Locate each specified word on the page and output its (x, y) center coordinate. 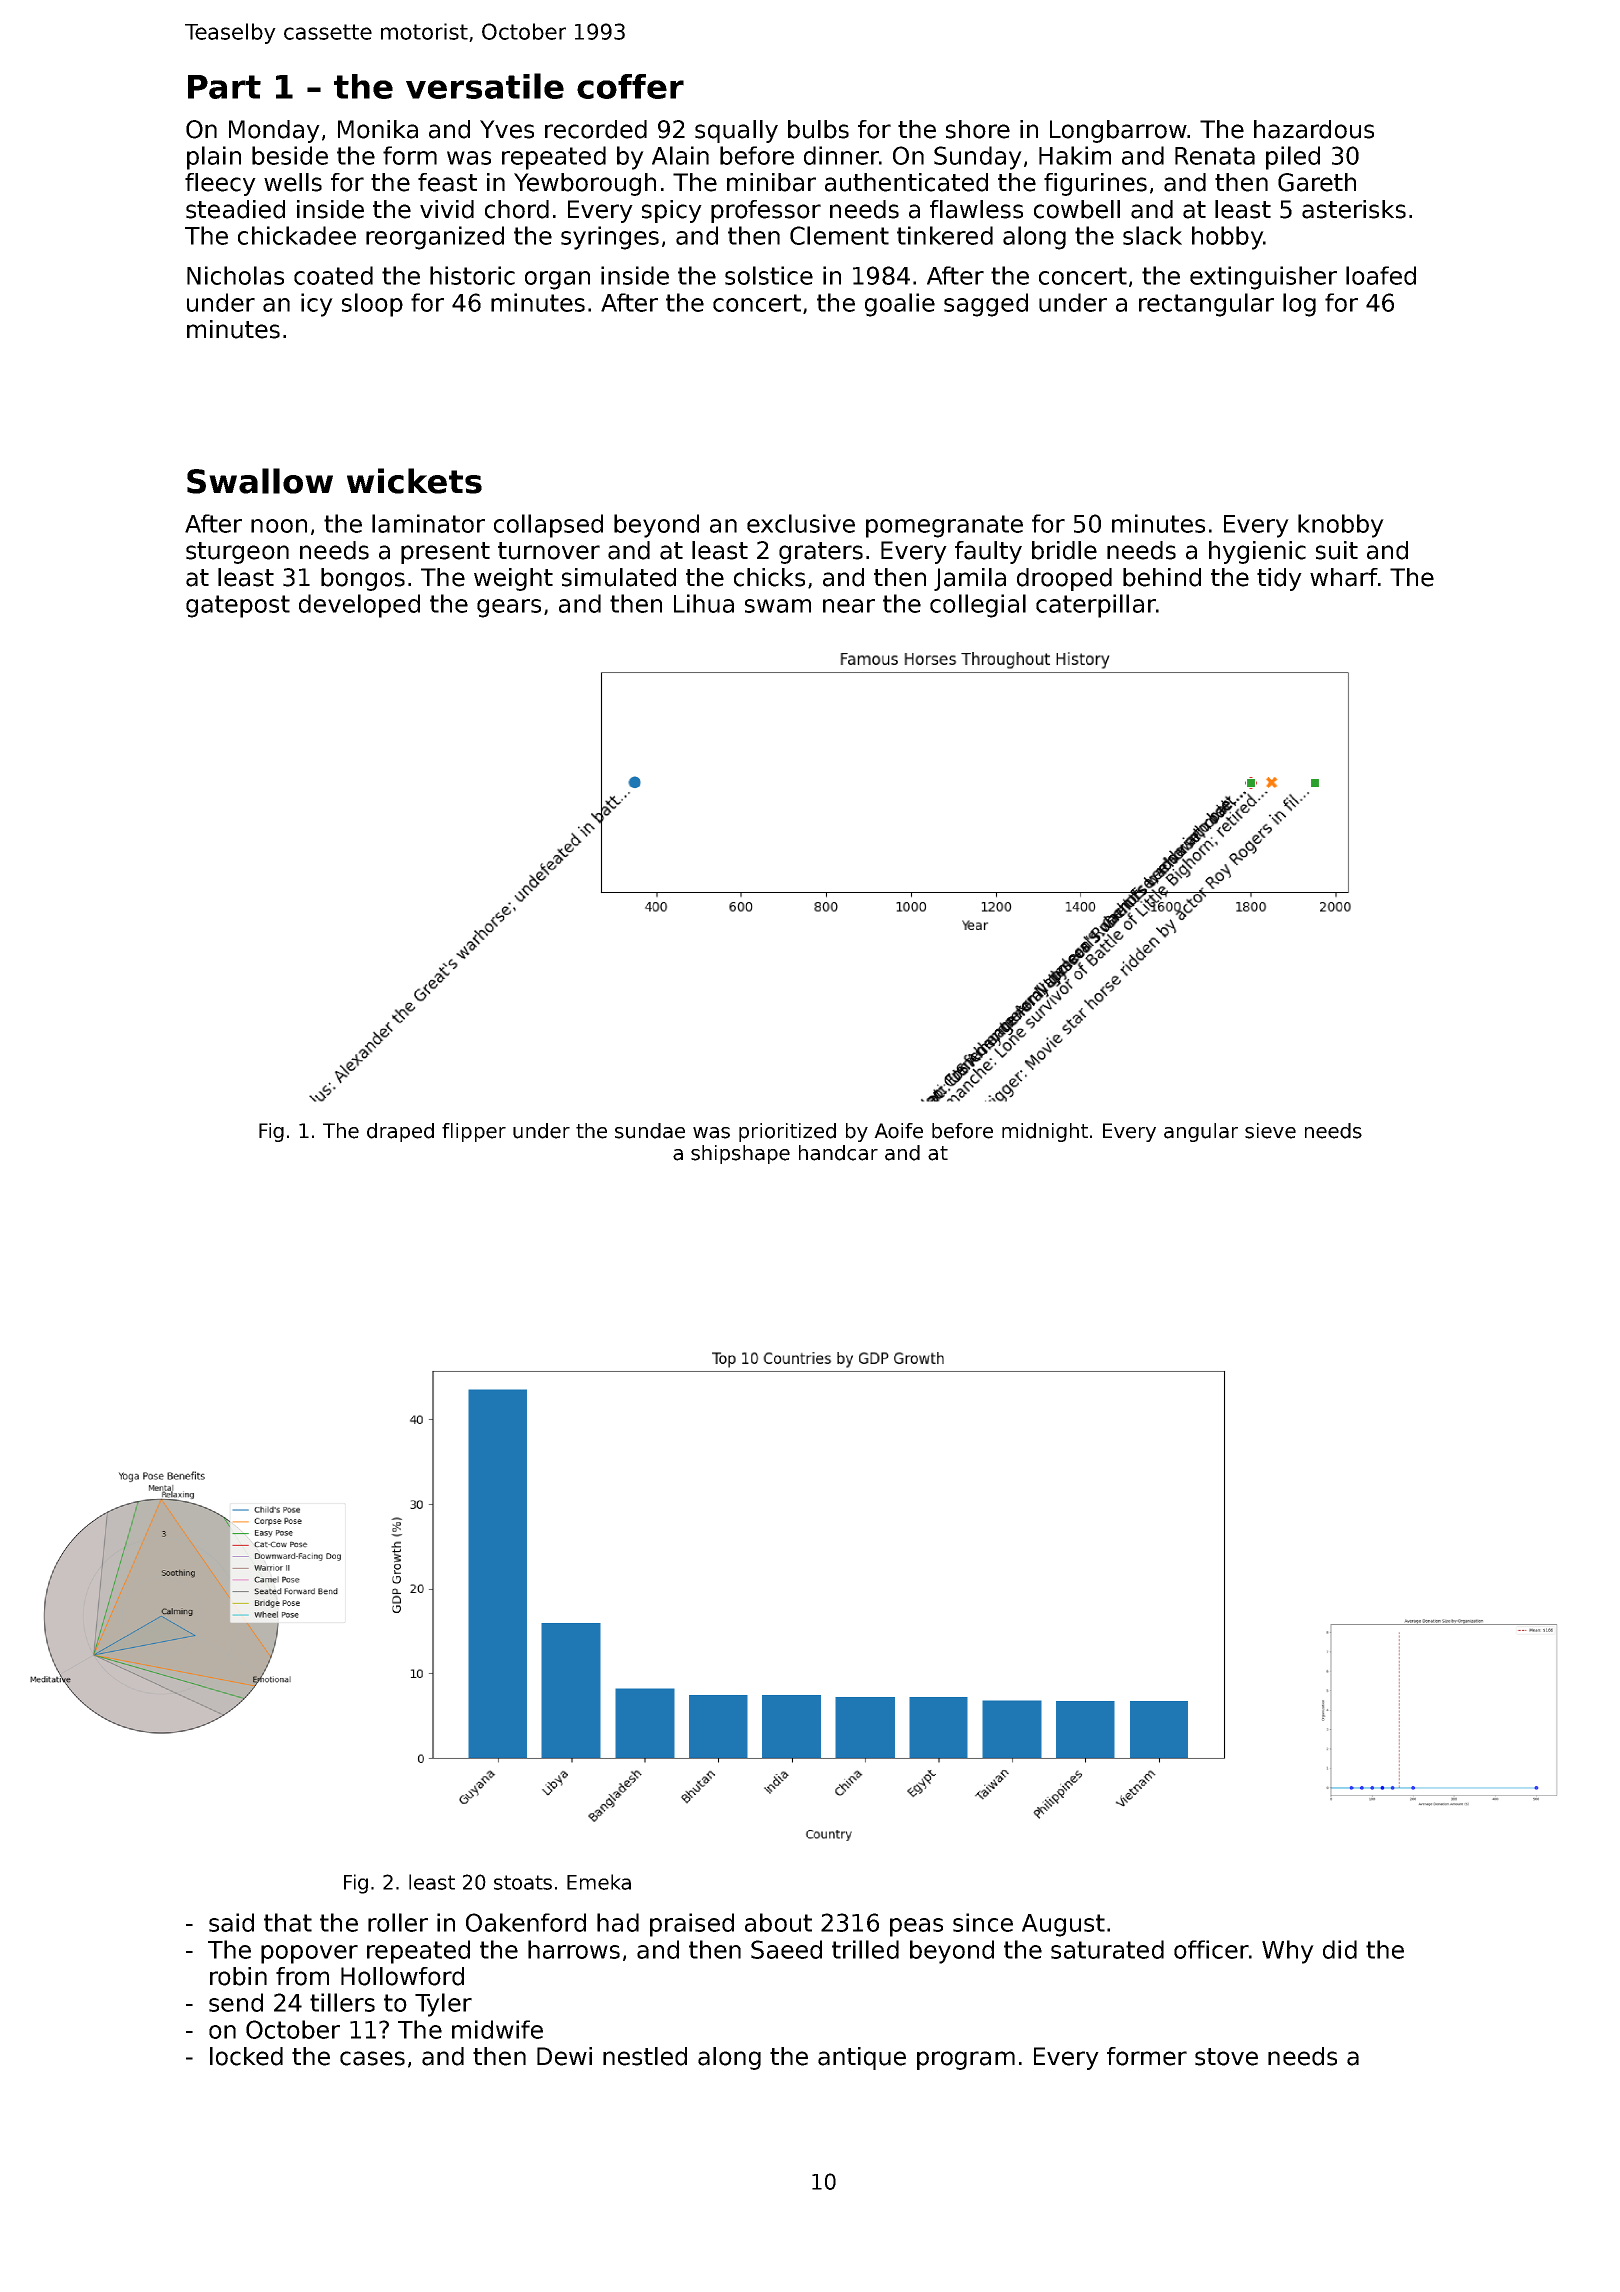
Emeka (599, 1882)
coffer (630, 86)
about (778, 1922)
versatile (485, 86)
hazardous (1314, 129)
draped (400, 1132)
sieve (1270, 1131)
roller (398, 1922)
